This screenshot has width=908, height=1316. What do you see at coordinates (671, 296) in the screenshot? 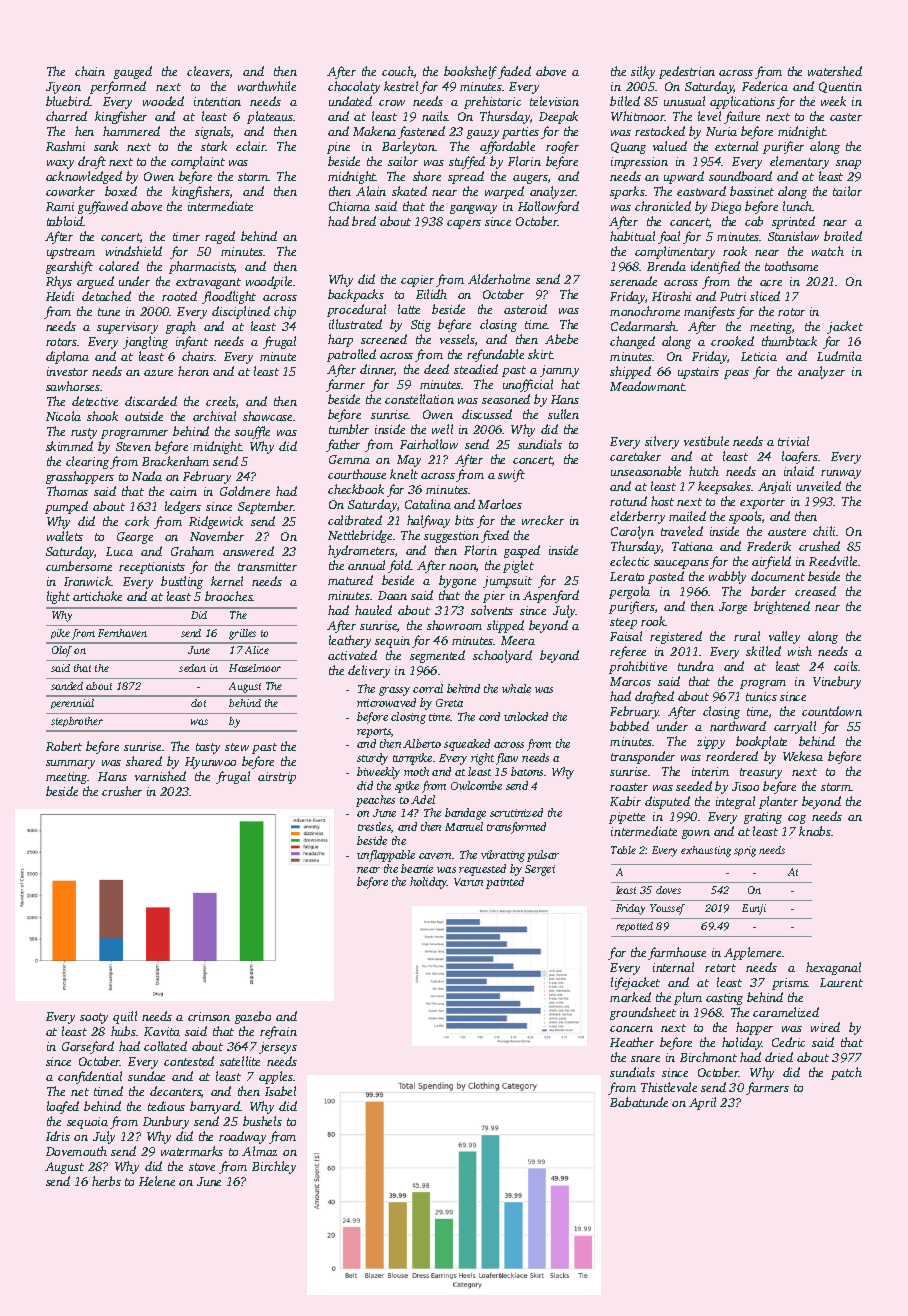
I see `Hiroshi` at bounding box center [671, 296].
